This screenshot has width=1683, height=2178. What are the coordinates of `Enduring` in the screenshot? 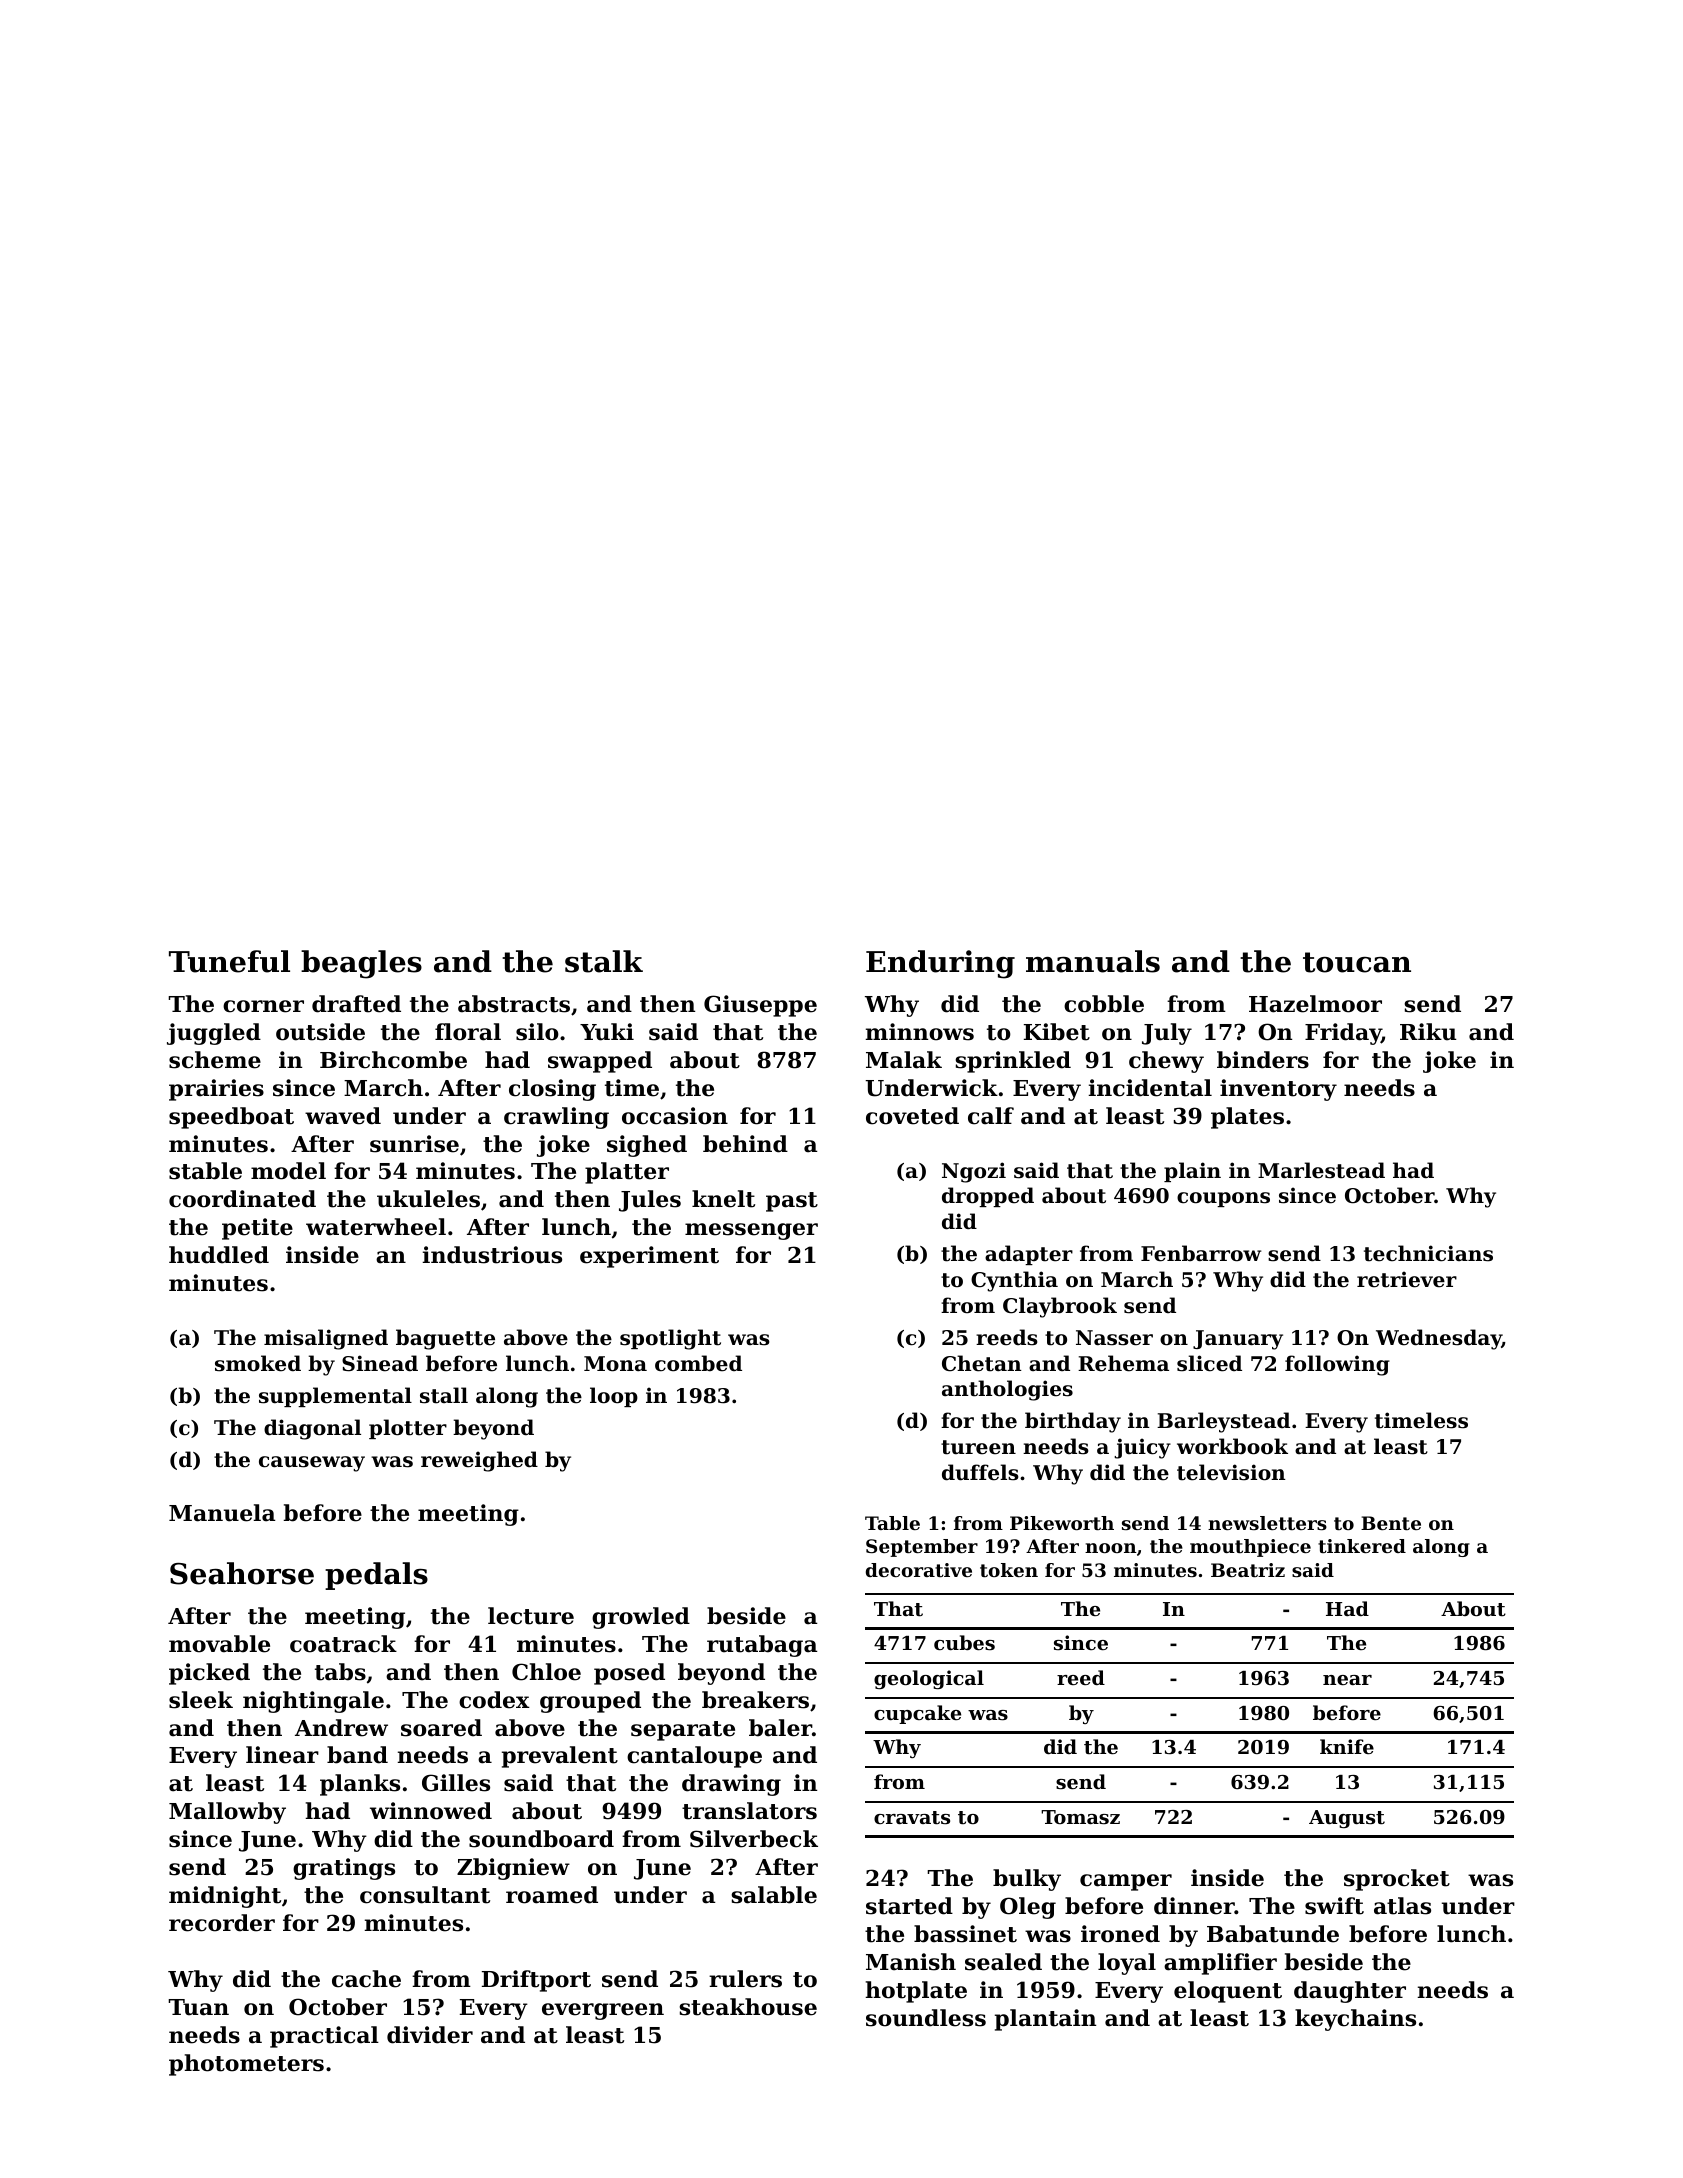 It's located at (940, 964).
